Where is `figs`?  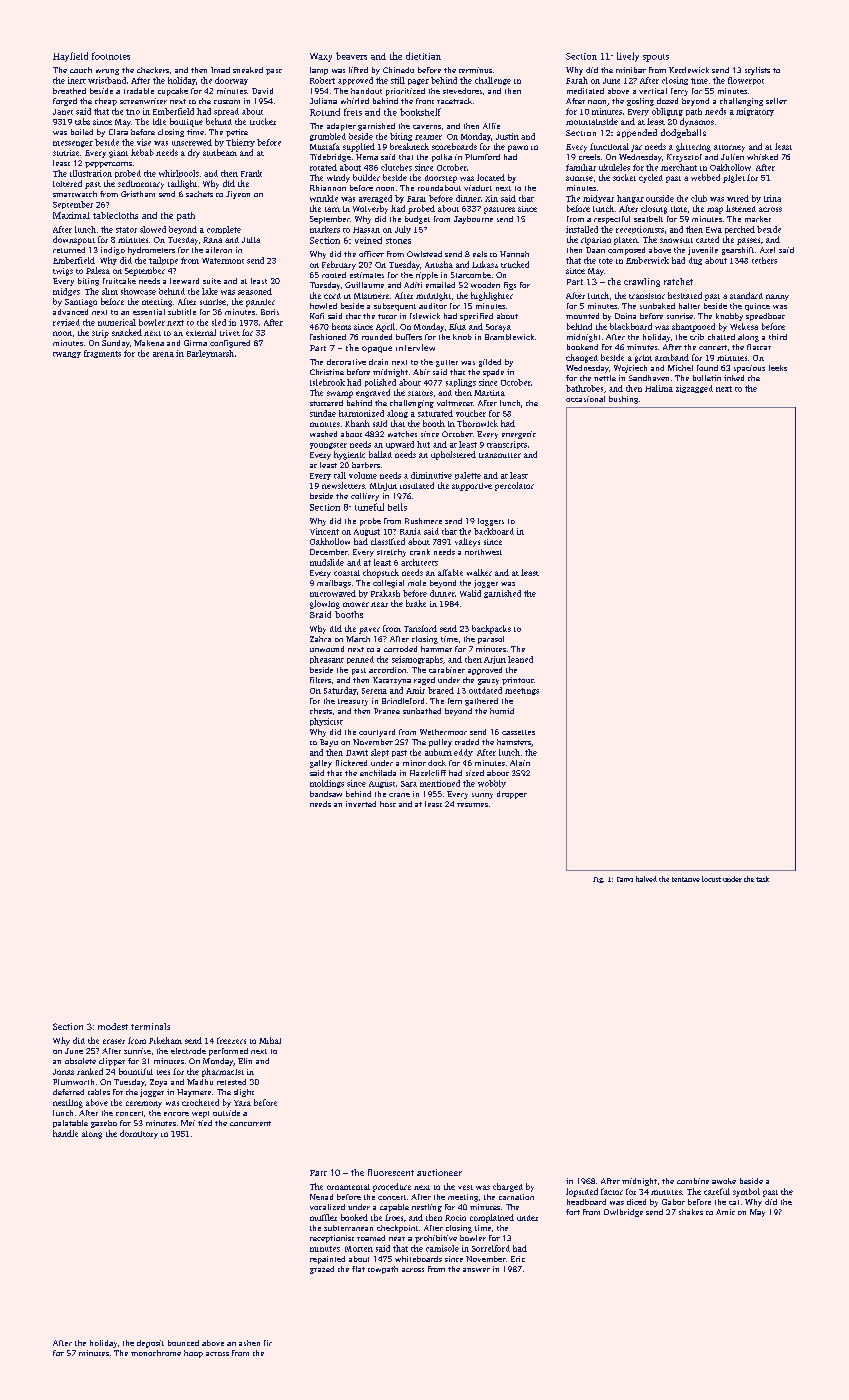 figs is located at coordinates (510, 286).
